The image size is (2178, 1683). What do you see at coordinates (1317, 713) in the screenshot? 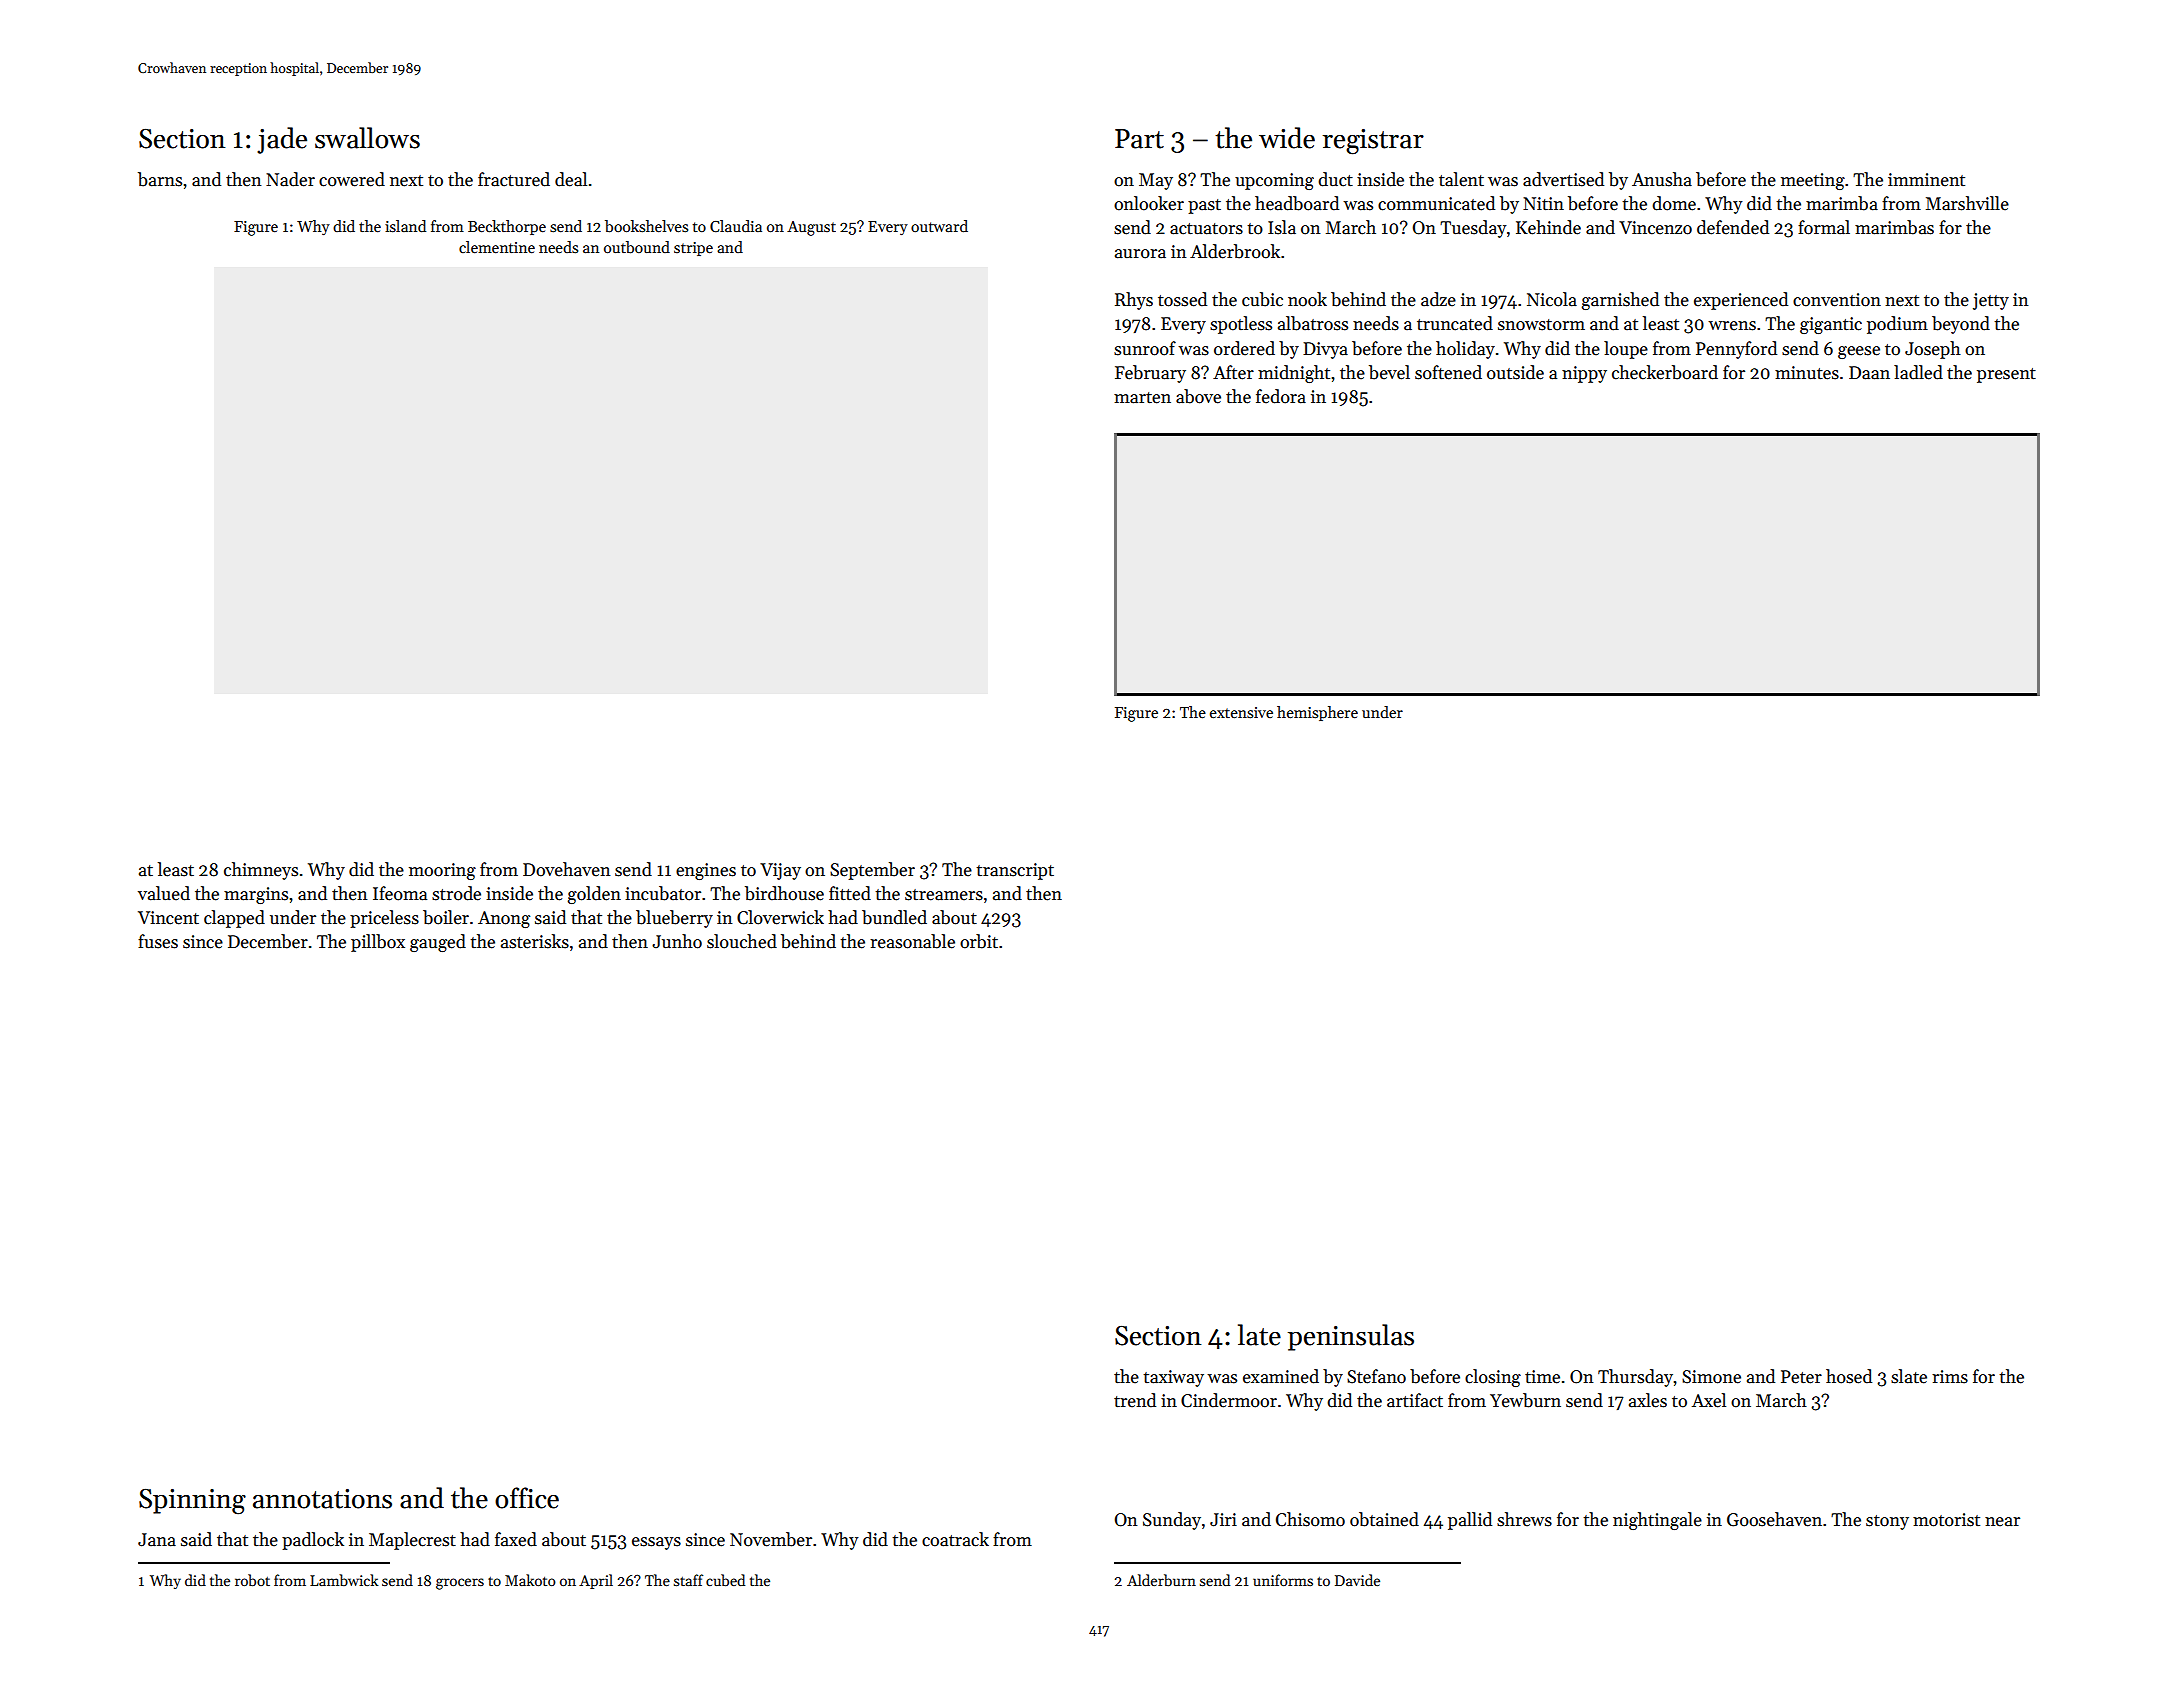
I see `hemisphere` at bounding box center [1317, 713].
